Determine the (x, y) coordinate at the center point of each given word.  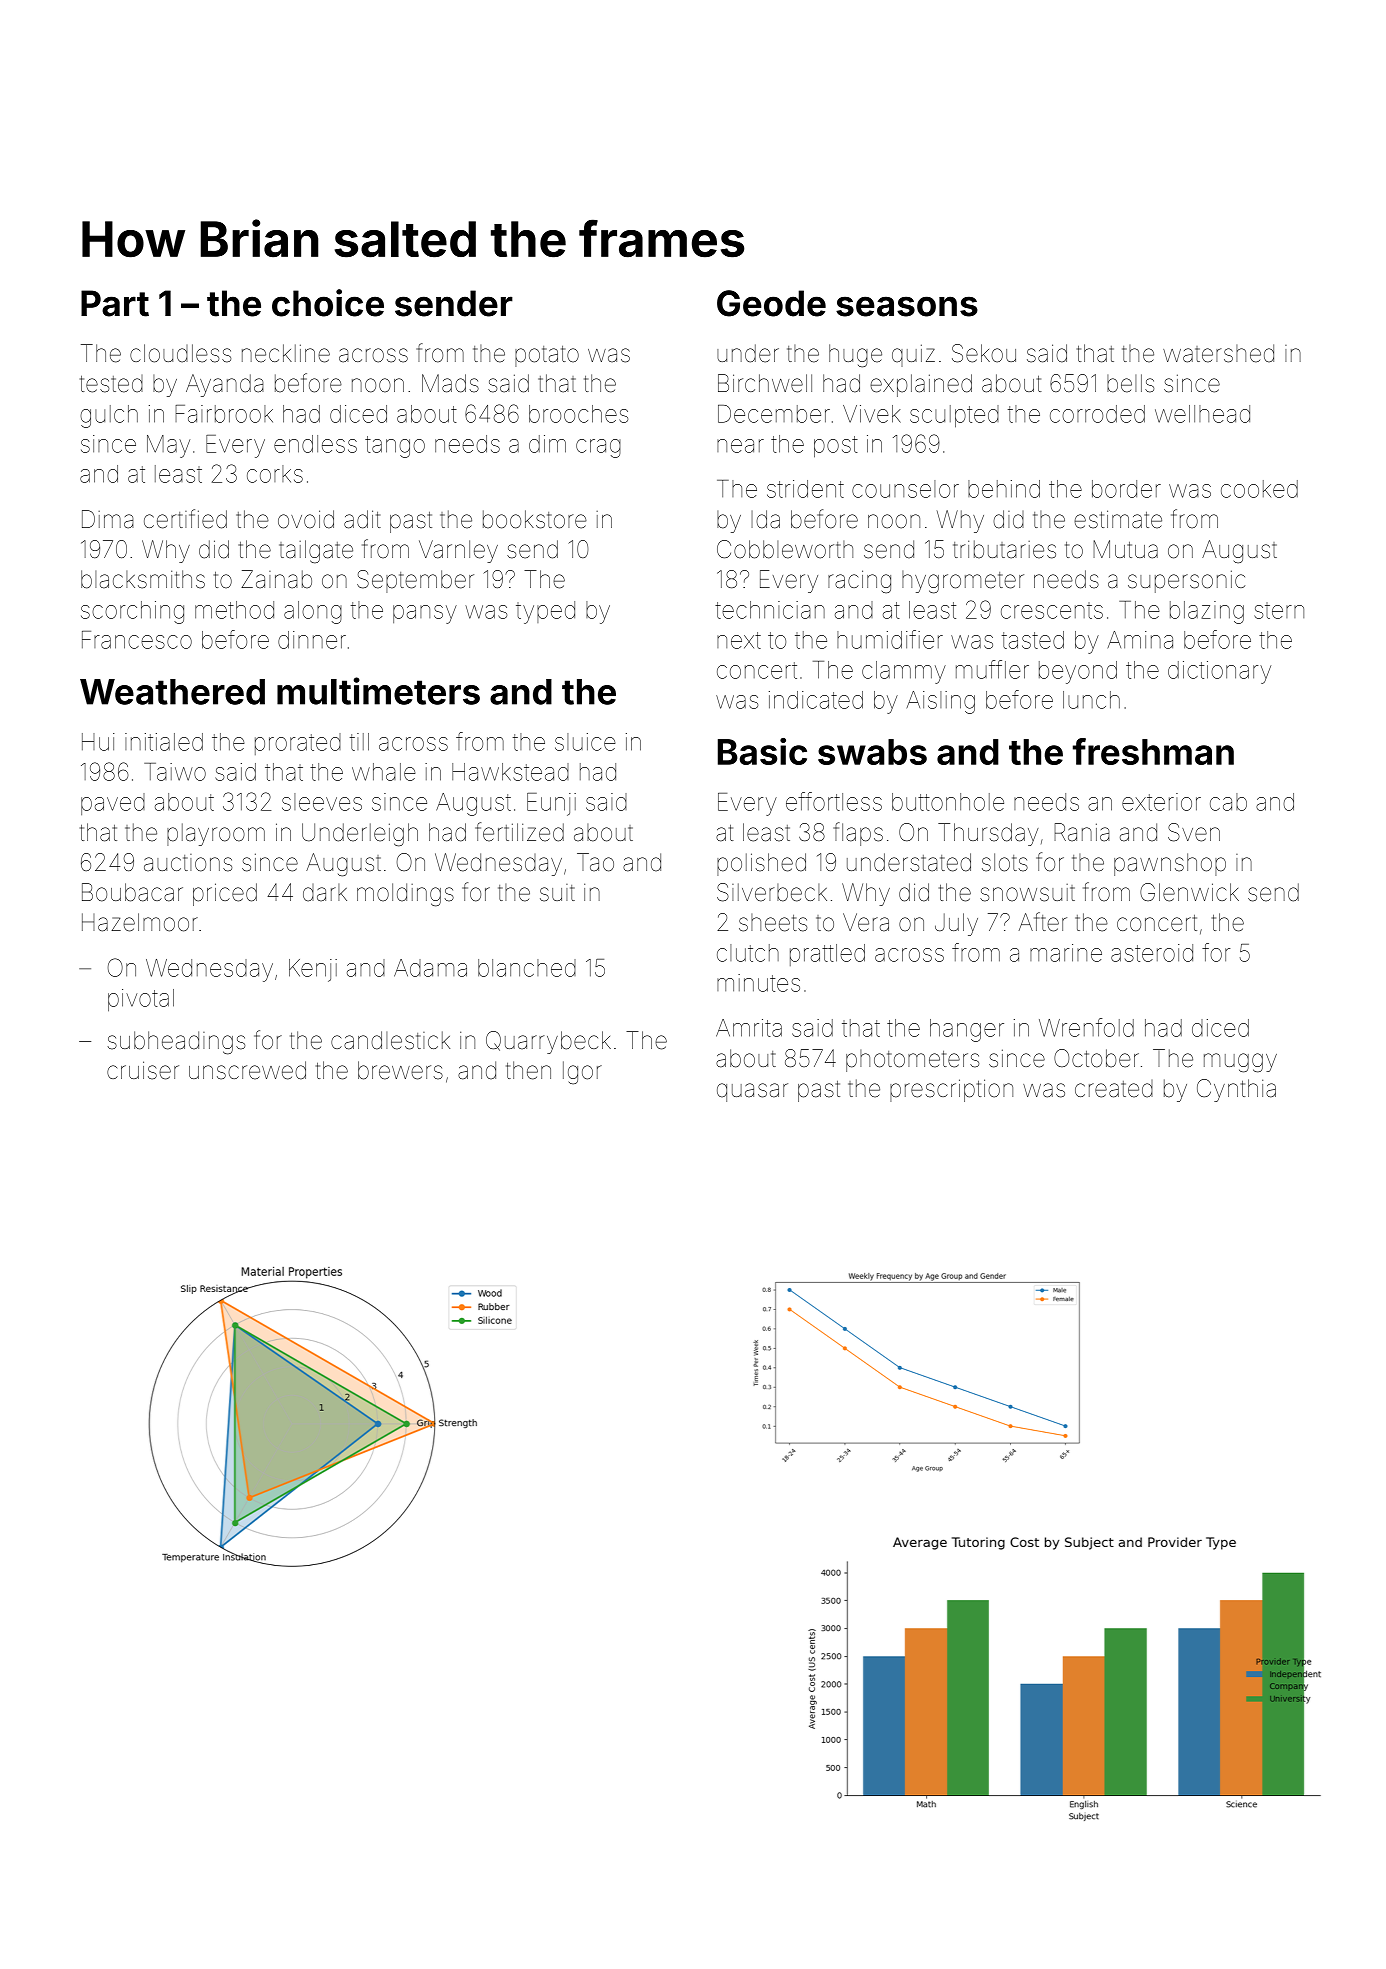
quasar (752, 1092)
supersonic (1186, 581)
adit (362, 519)
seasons (907, 306)
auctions (188, 863)
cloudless (180, 353)
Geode (771, 303)
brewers (400, 1070)
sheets (773, 923)
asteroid (1152, 953)
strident (805, 489)
